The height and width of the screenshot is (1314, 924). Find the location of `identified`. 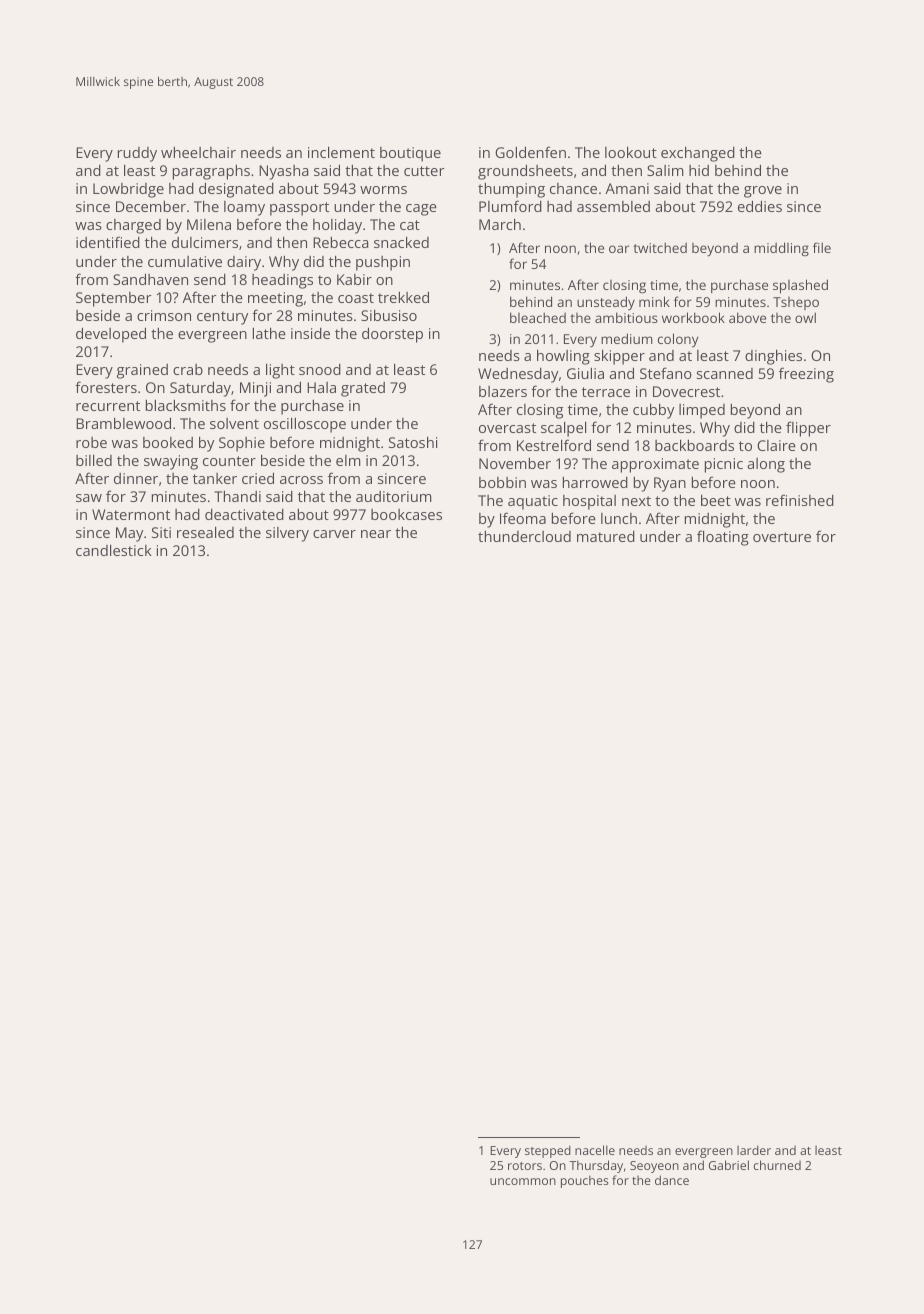

identified is located at coordinates (108, 242).
